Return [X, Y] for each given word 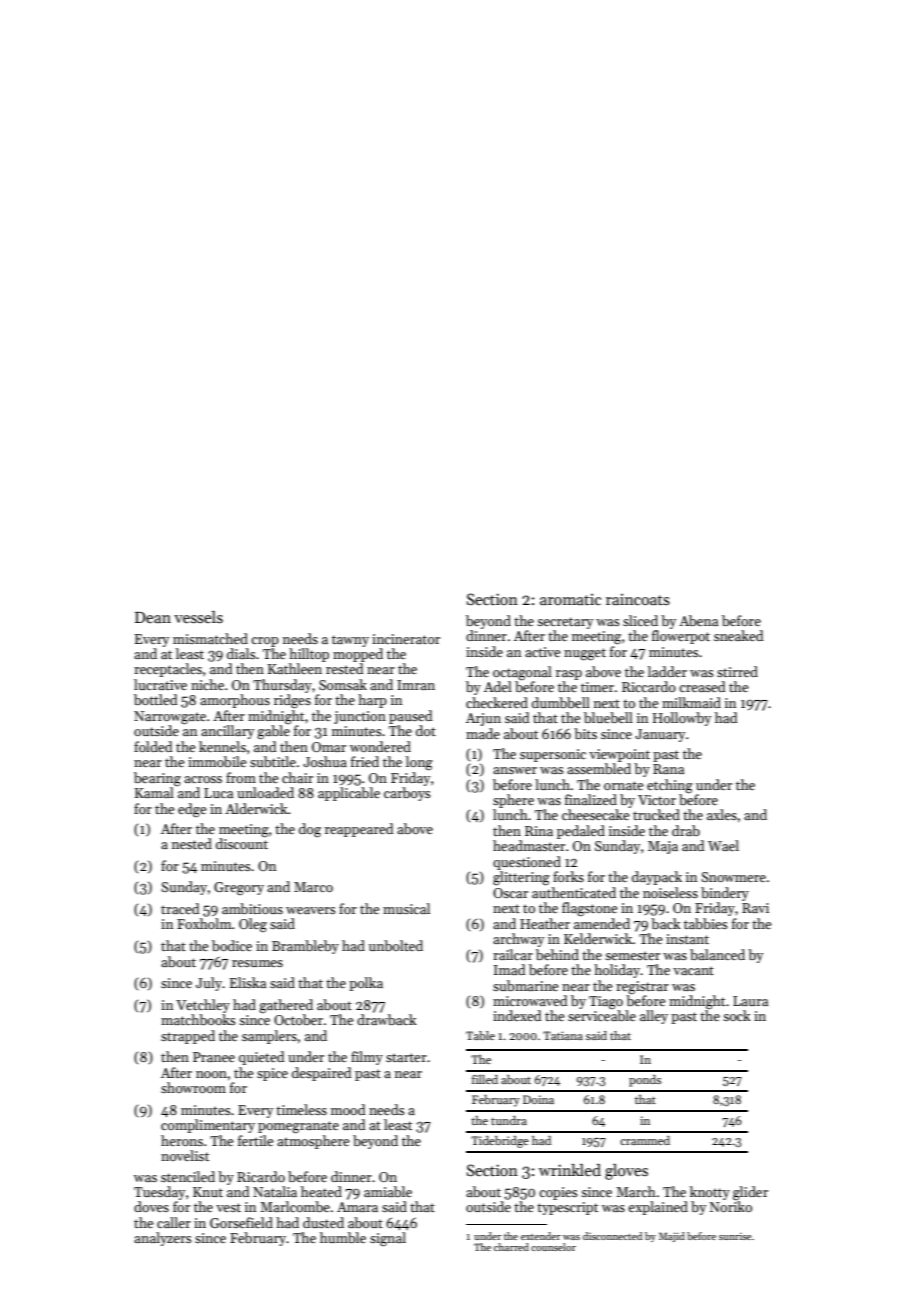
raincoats [638, 600]
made [483, 733]
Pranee [214, 1057]
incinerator [406, 639]
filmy [367, 1058]
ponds [645, 1081]
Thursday [282, 686]
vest [228, 1207]
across [203, 779]
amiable [388, 1191]
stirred [737, 671]
